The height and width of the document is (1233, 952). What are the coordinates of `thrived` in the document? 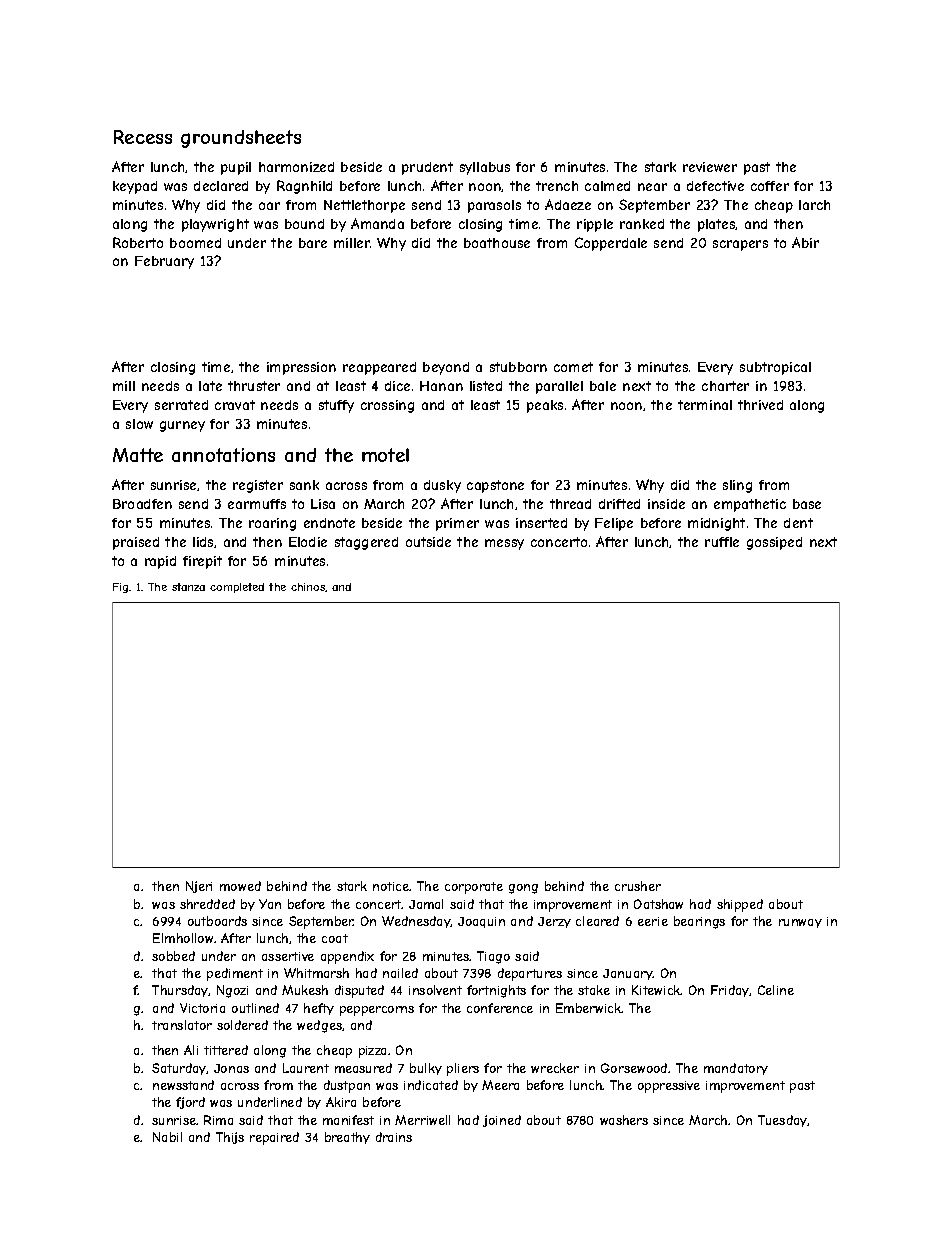 It's located at (760, 405).
